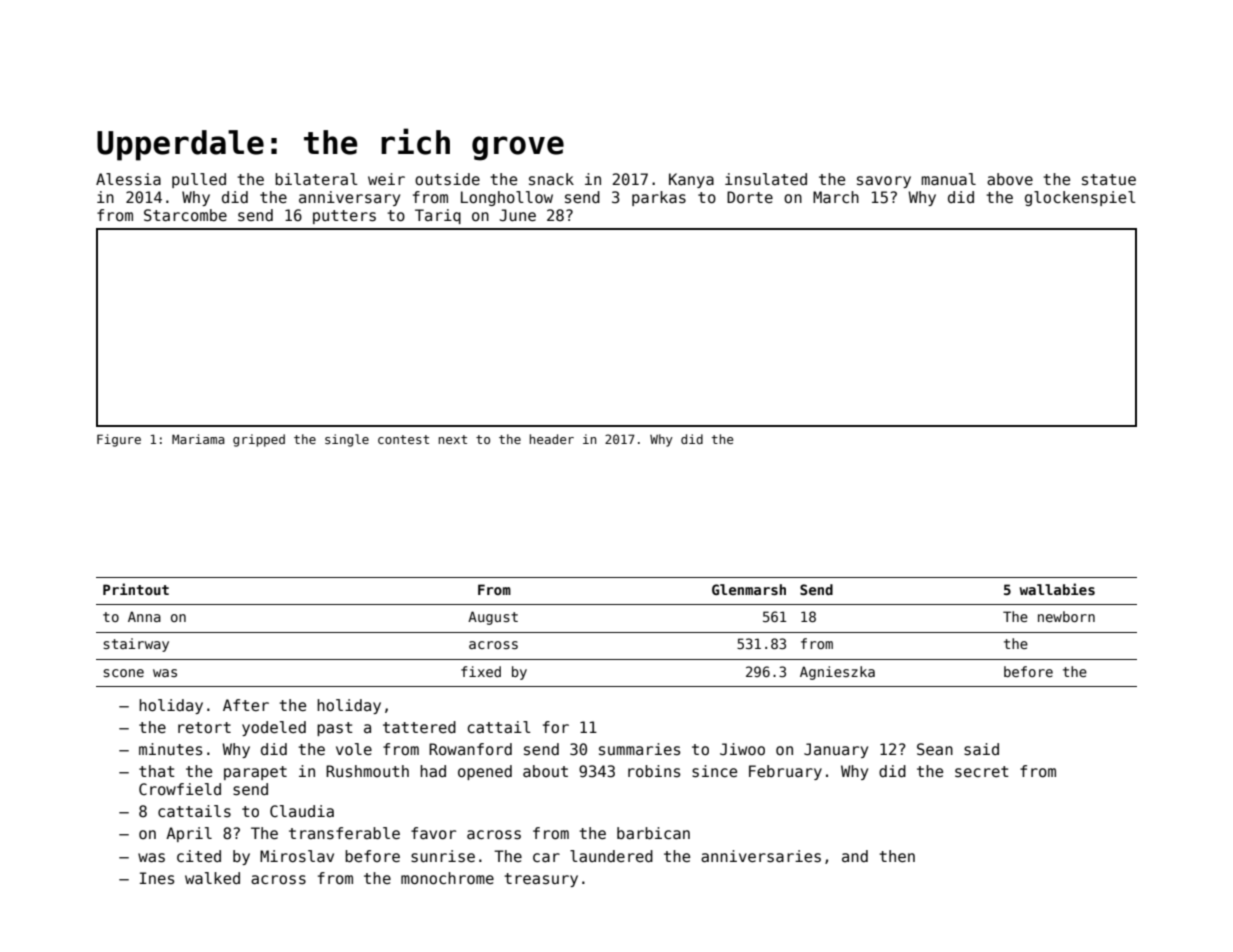 This page has height=952, width=1233. I want to click on parkas, so click(659, 198).
